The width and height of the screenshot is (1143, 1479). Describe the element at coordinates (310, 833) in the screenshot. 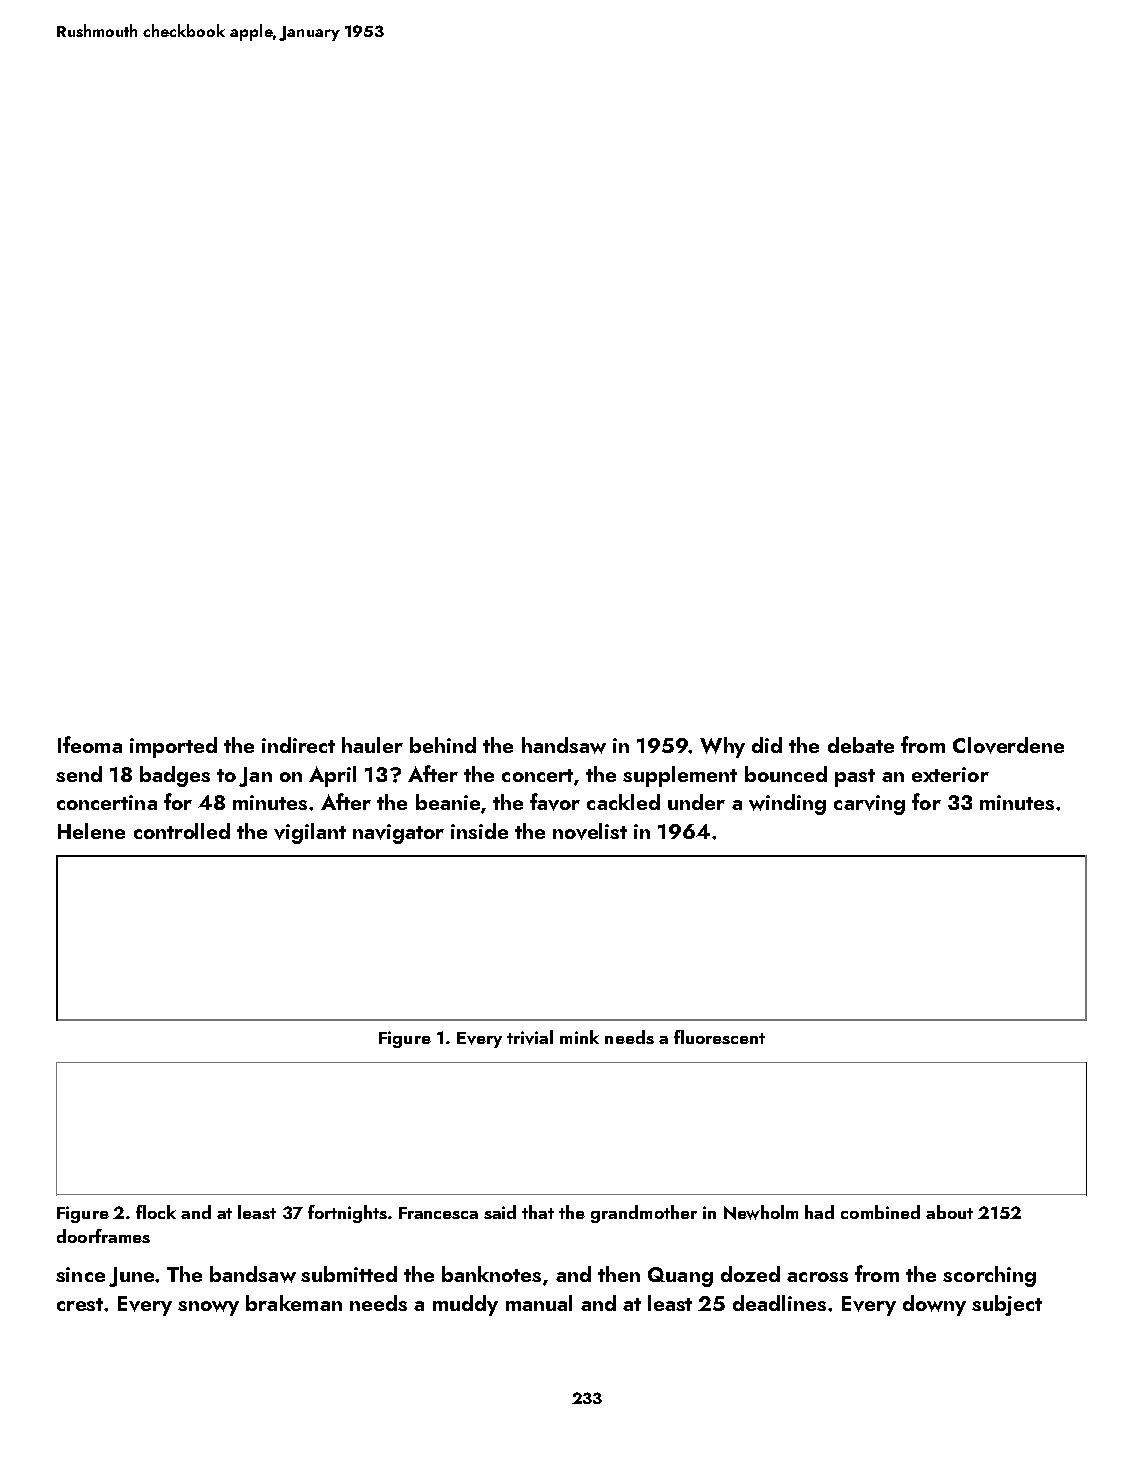

I see `vigilant` at that location.
